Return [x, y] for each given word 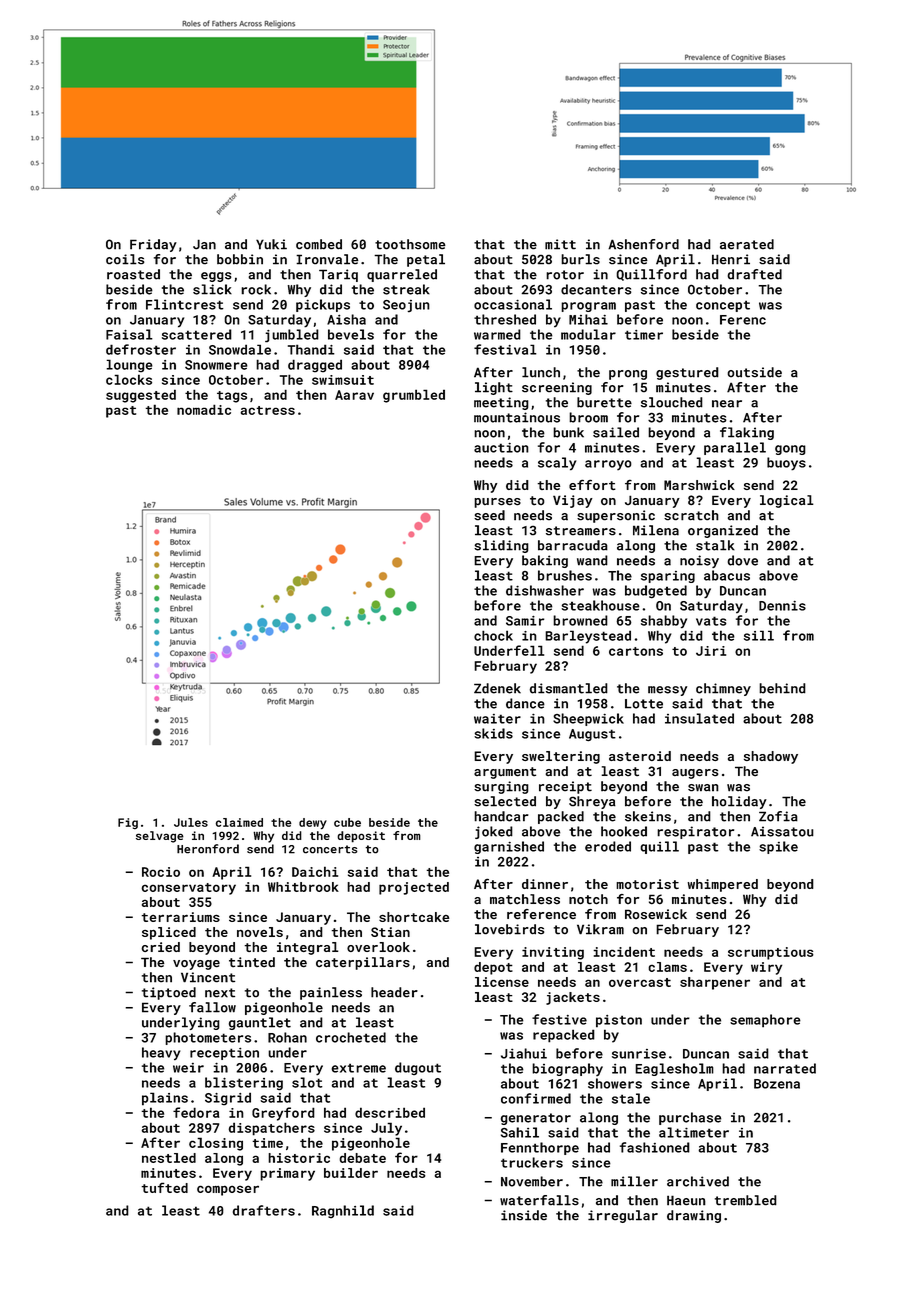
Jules [191, 822]
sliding [501, 546]
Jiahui [524, 1053]
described [390, 1112]
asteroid [640, 756]
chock [493, 635]
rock [256, 289]
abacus [727, 575]
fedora [196, 1112]
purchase [690, 1118]
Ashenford [643, 244]
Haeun [686, 1200]
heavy [161, 1053]
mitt [560, 244]
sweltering [561, 757]
